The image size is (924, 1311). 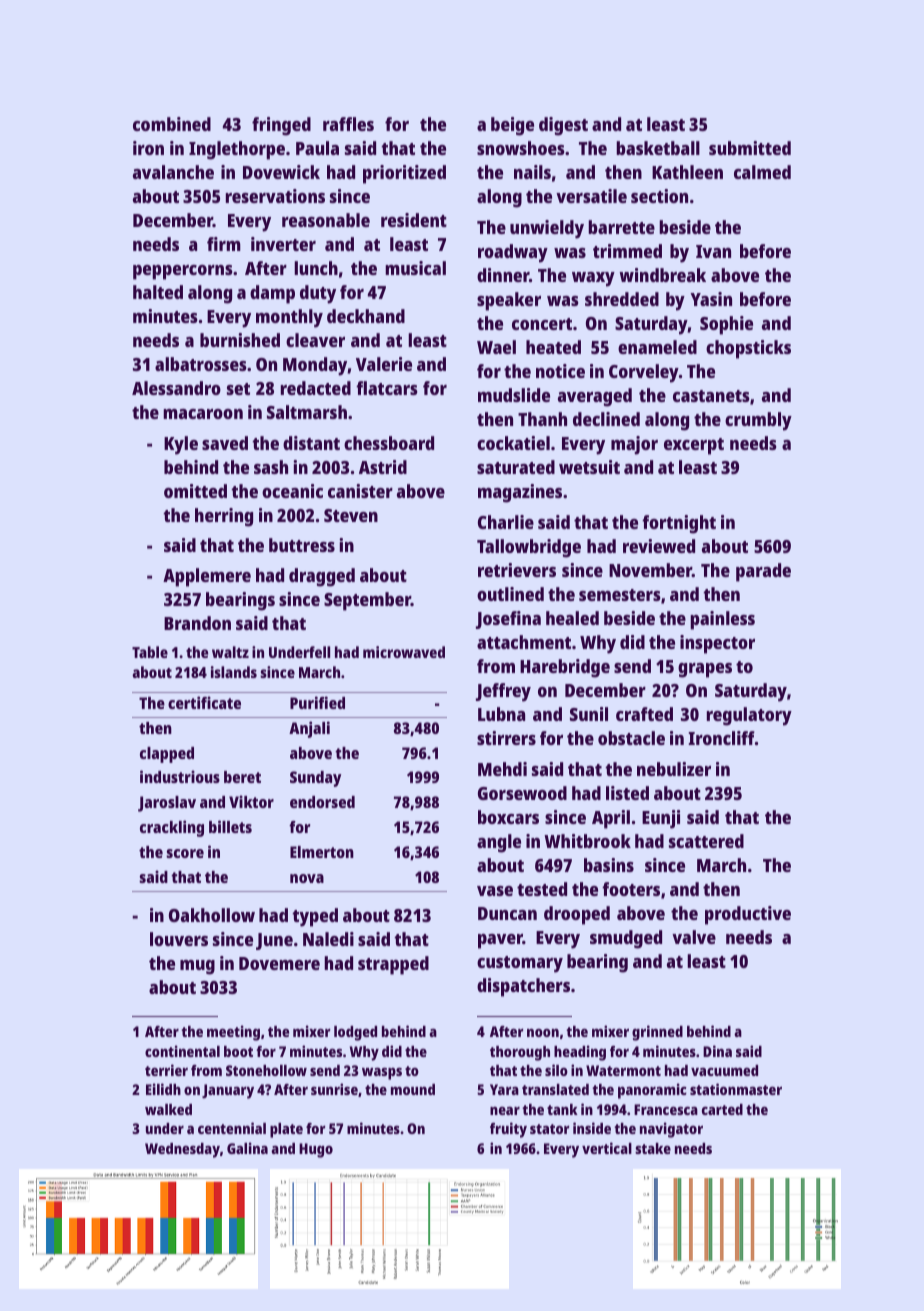 What do you see at coordinates (543, 1033) in the page?
I see `noon` at bounding box center [543, 1033].
